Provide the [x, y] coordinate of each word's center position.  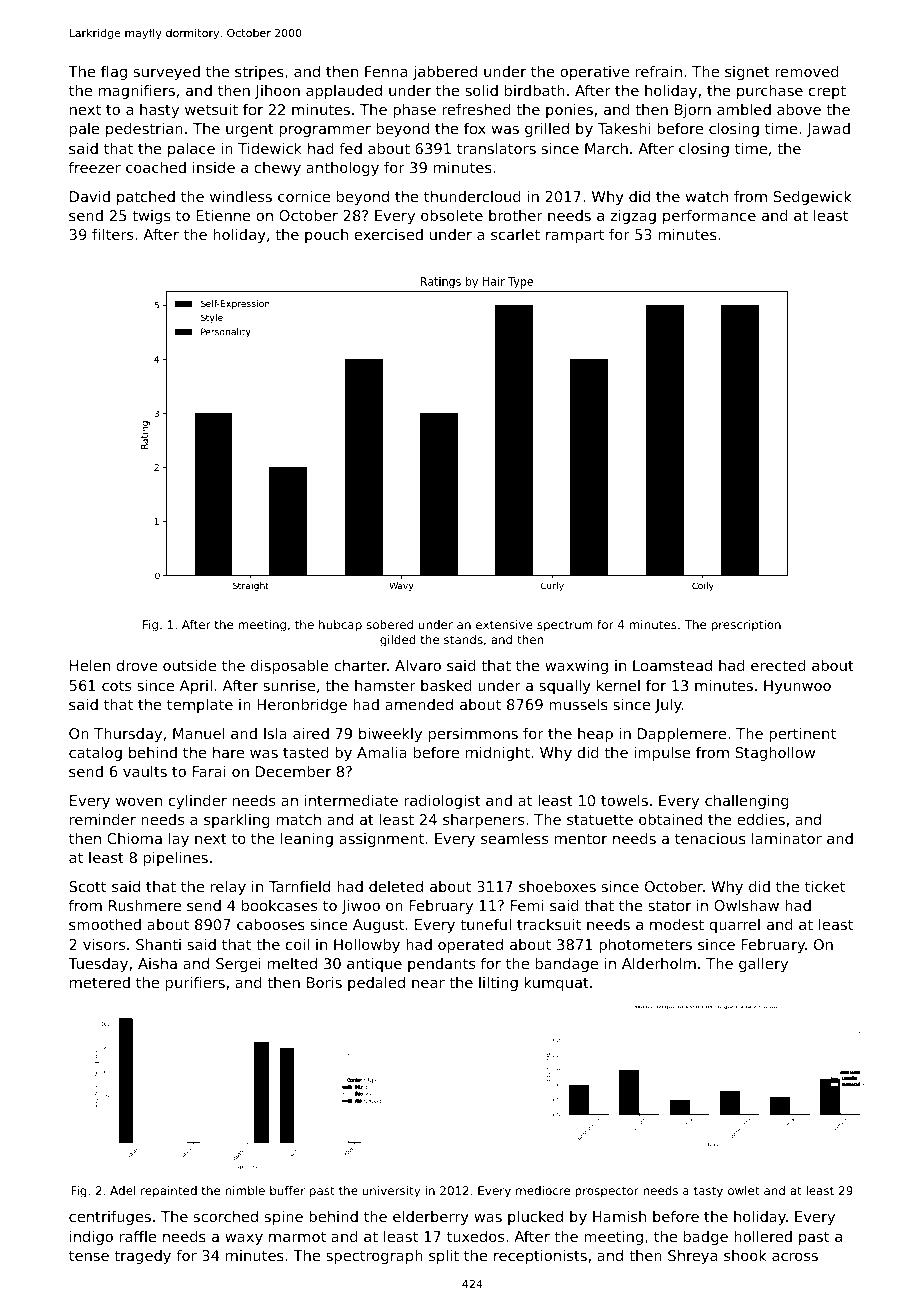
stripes [259, 73]
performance [709, 217]
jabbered [445, 73]
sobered [389, 624]
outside [189, 665]
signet [747, 73]
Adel [122, 1190]
